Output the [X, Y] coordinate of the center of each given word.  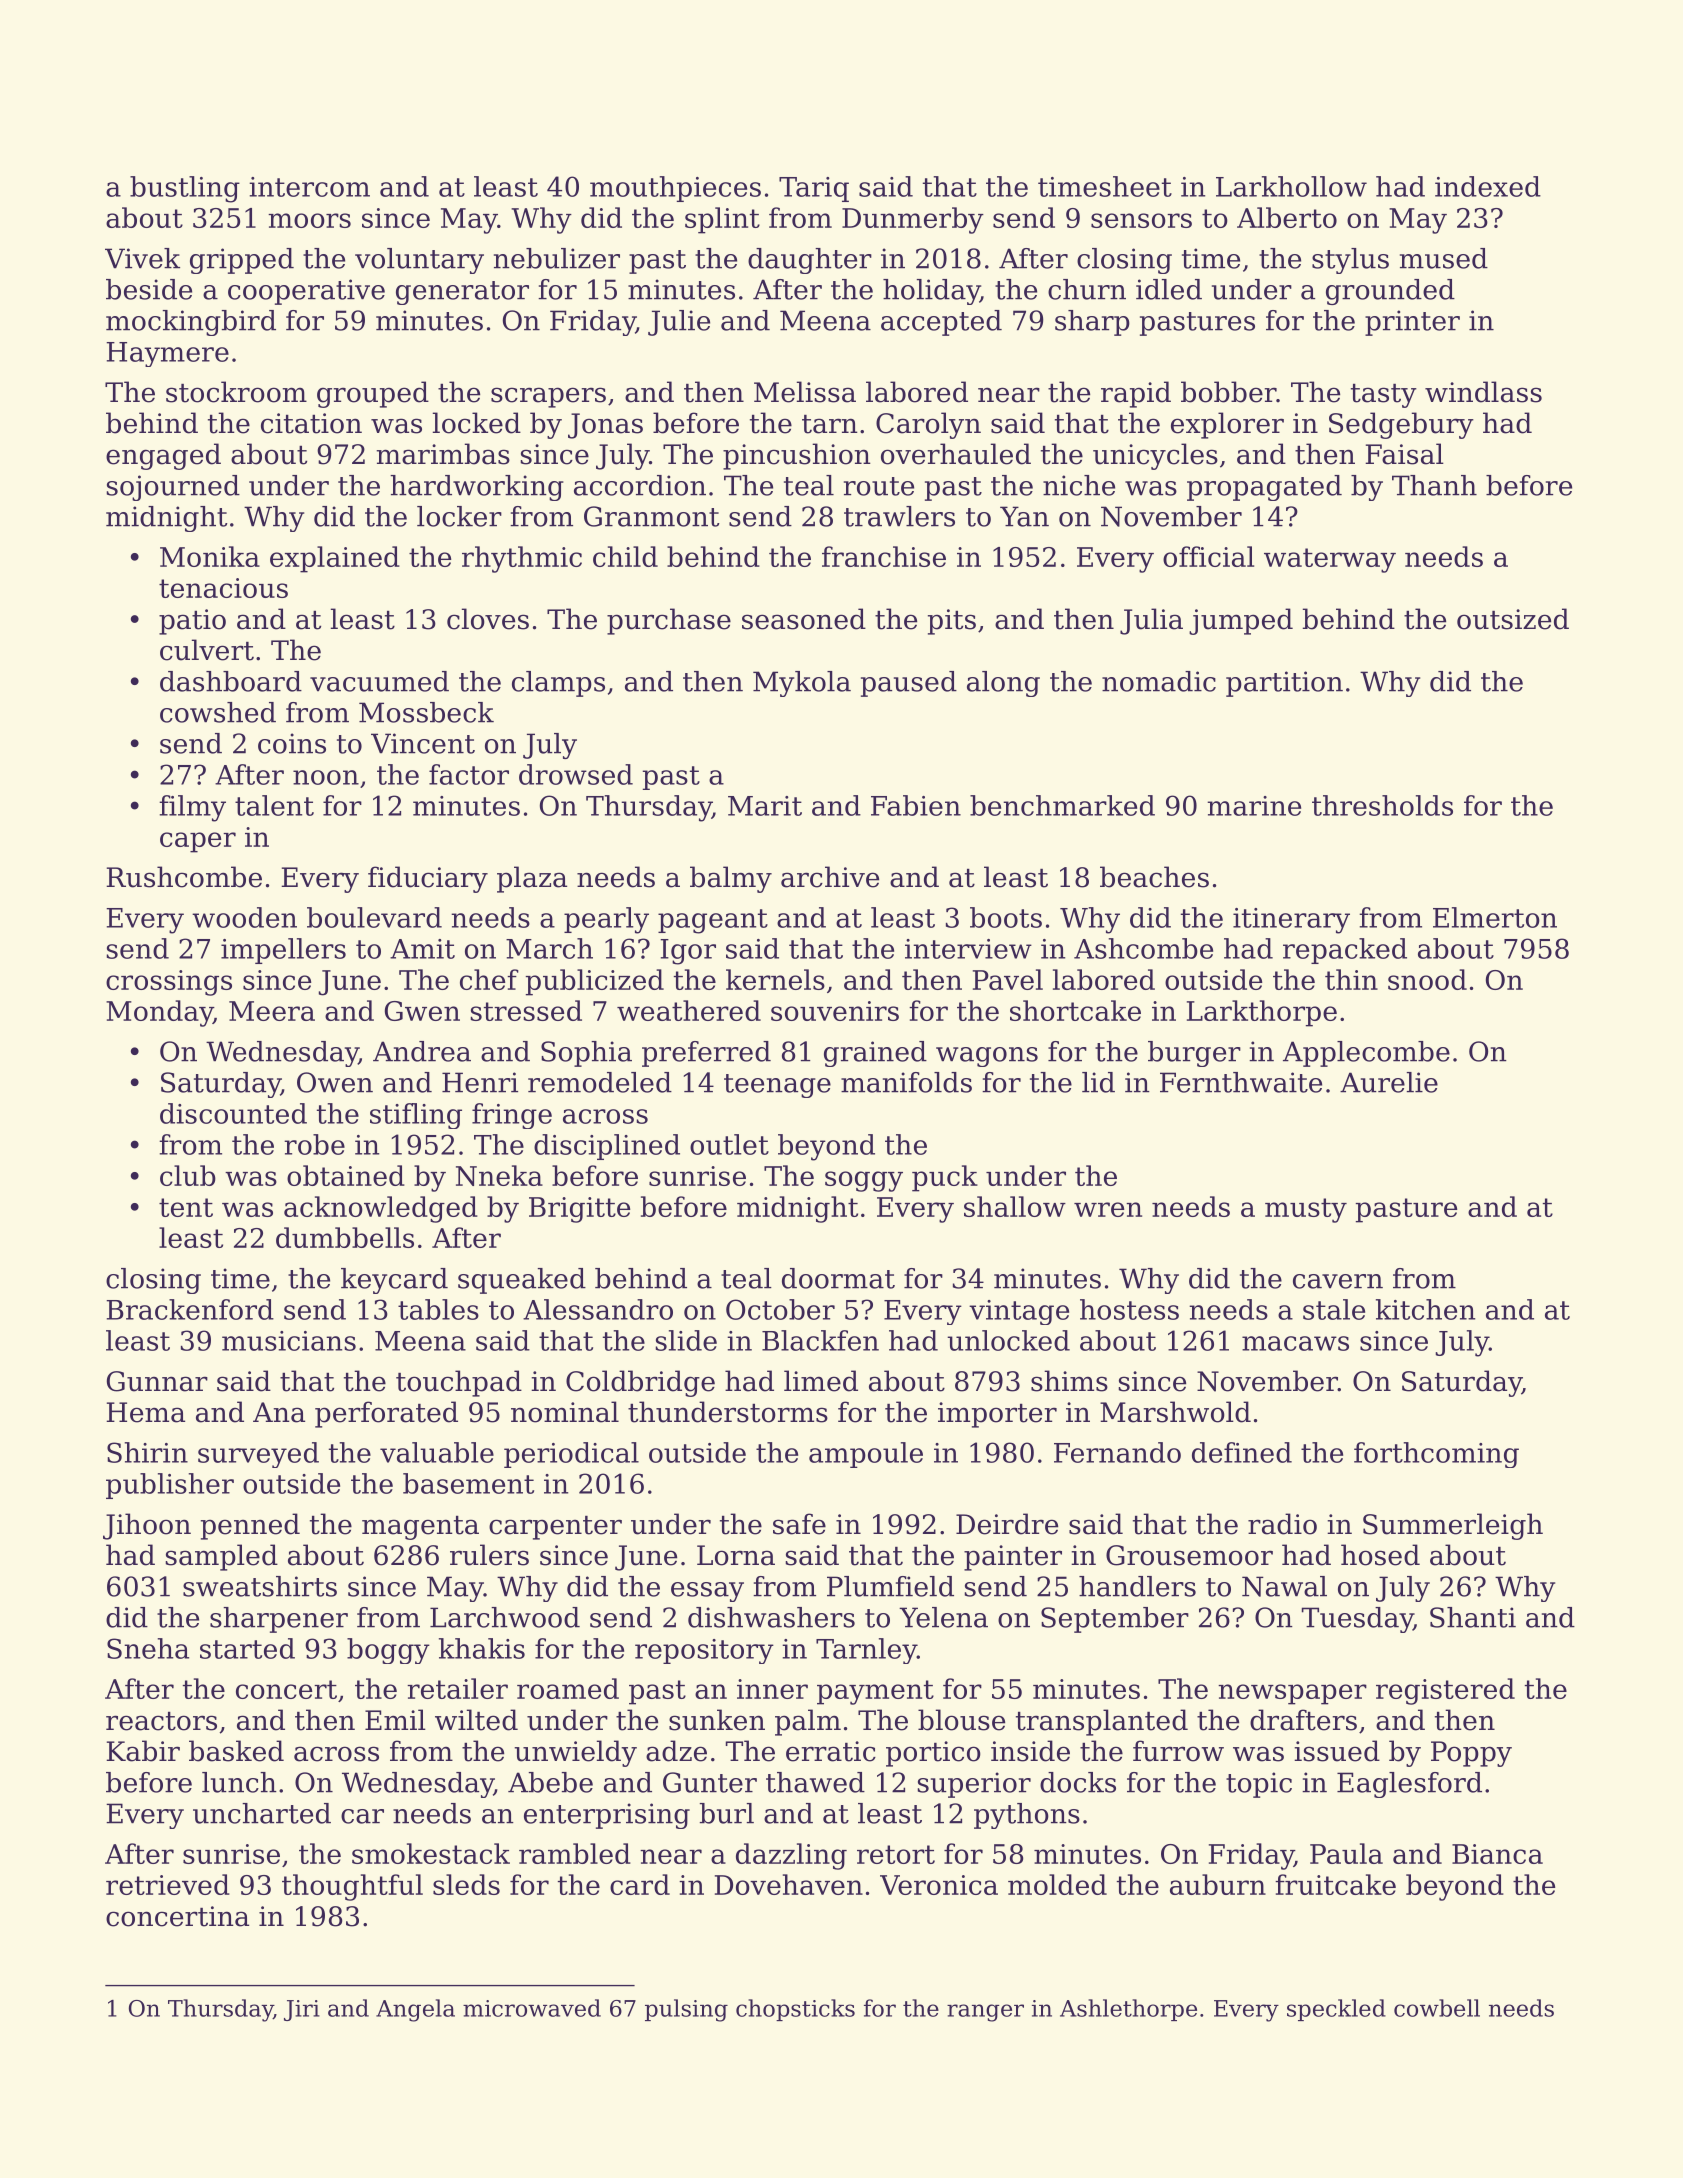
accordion [640, 485]
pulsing [686, 2010]
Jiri [302, 2010]
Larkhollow [1291, 186]
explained [335, 559]
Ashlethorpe [1128, 2010]
